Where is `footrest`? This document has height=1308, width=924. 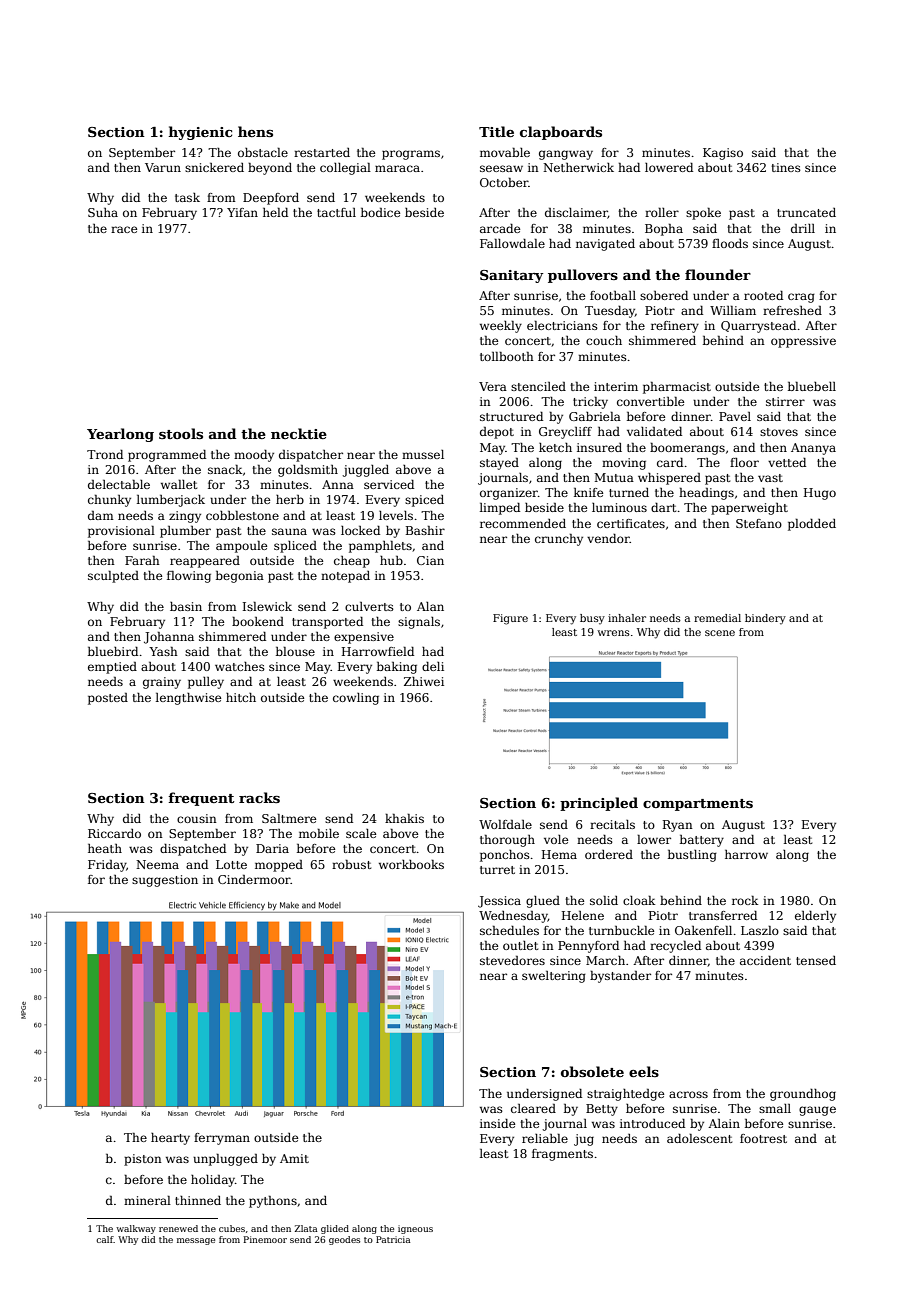 footrest is located at coordinates (763, 1138).
